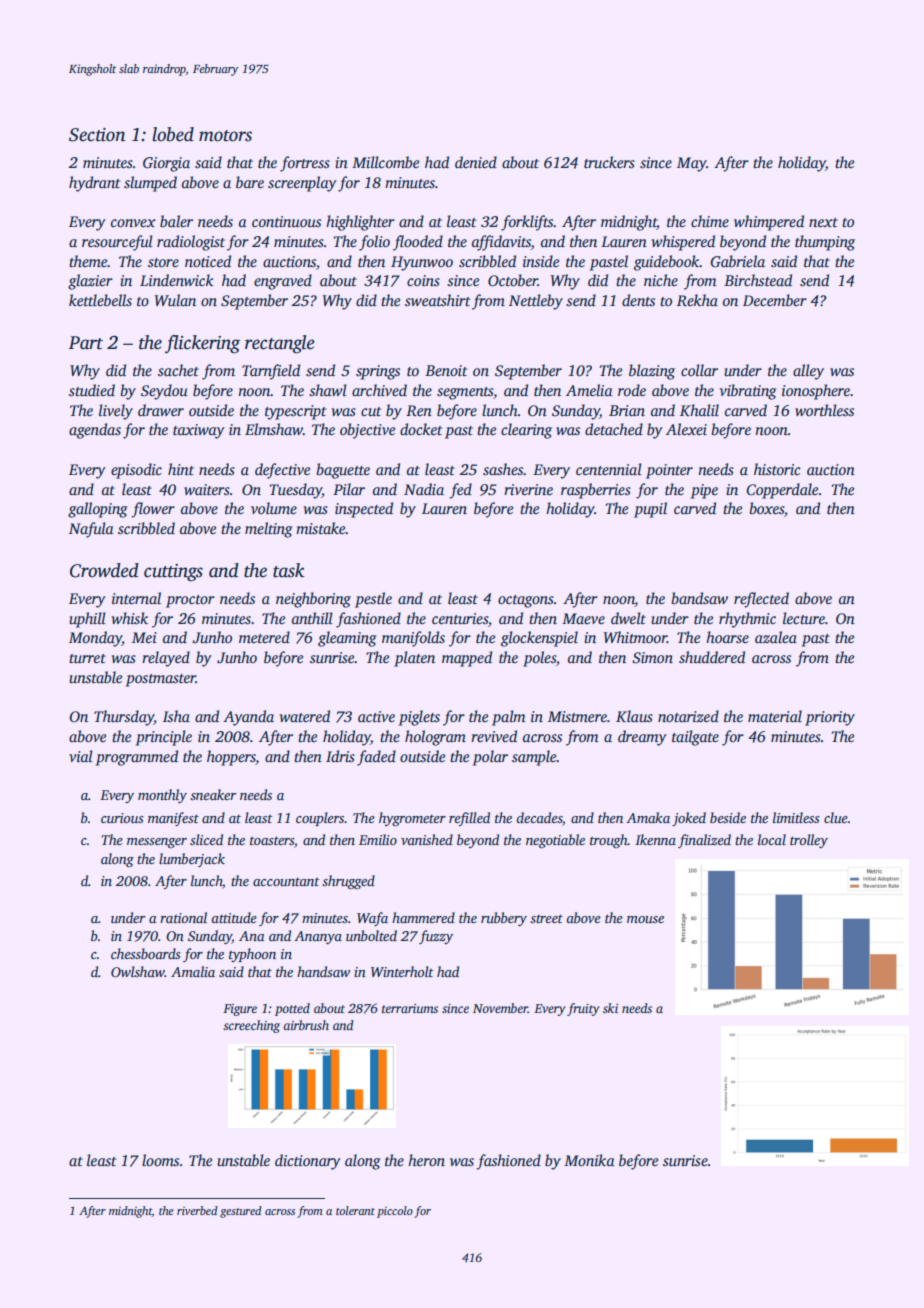 The height and width of the screenshot is (1308, 924). I want to click on radiologist, so click(191, 243).
